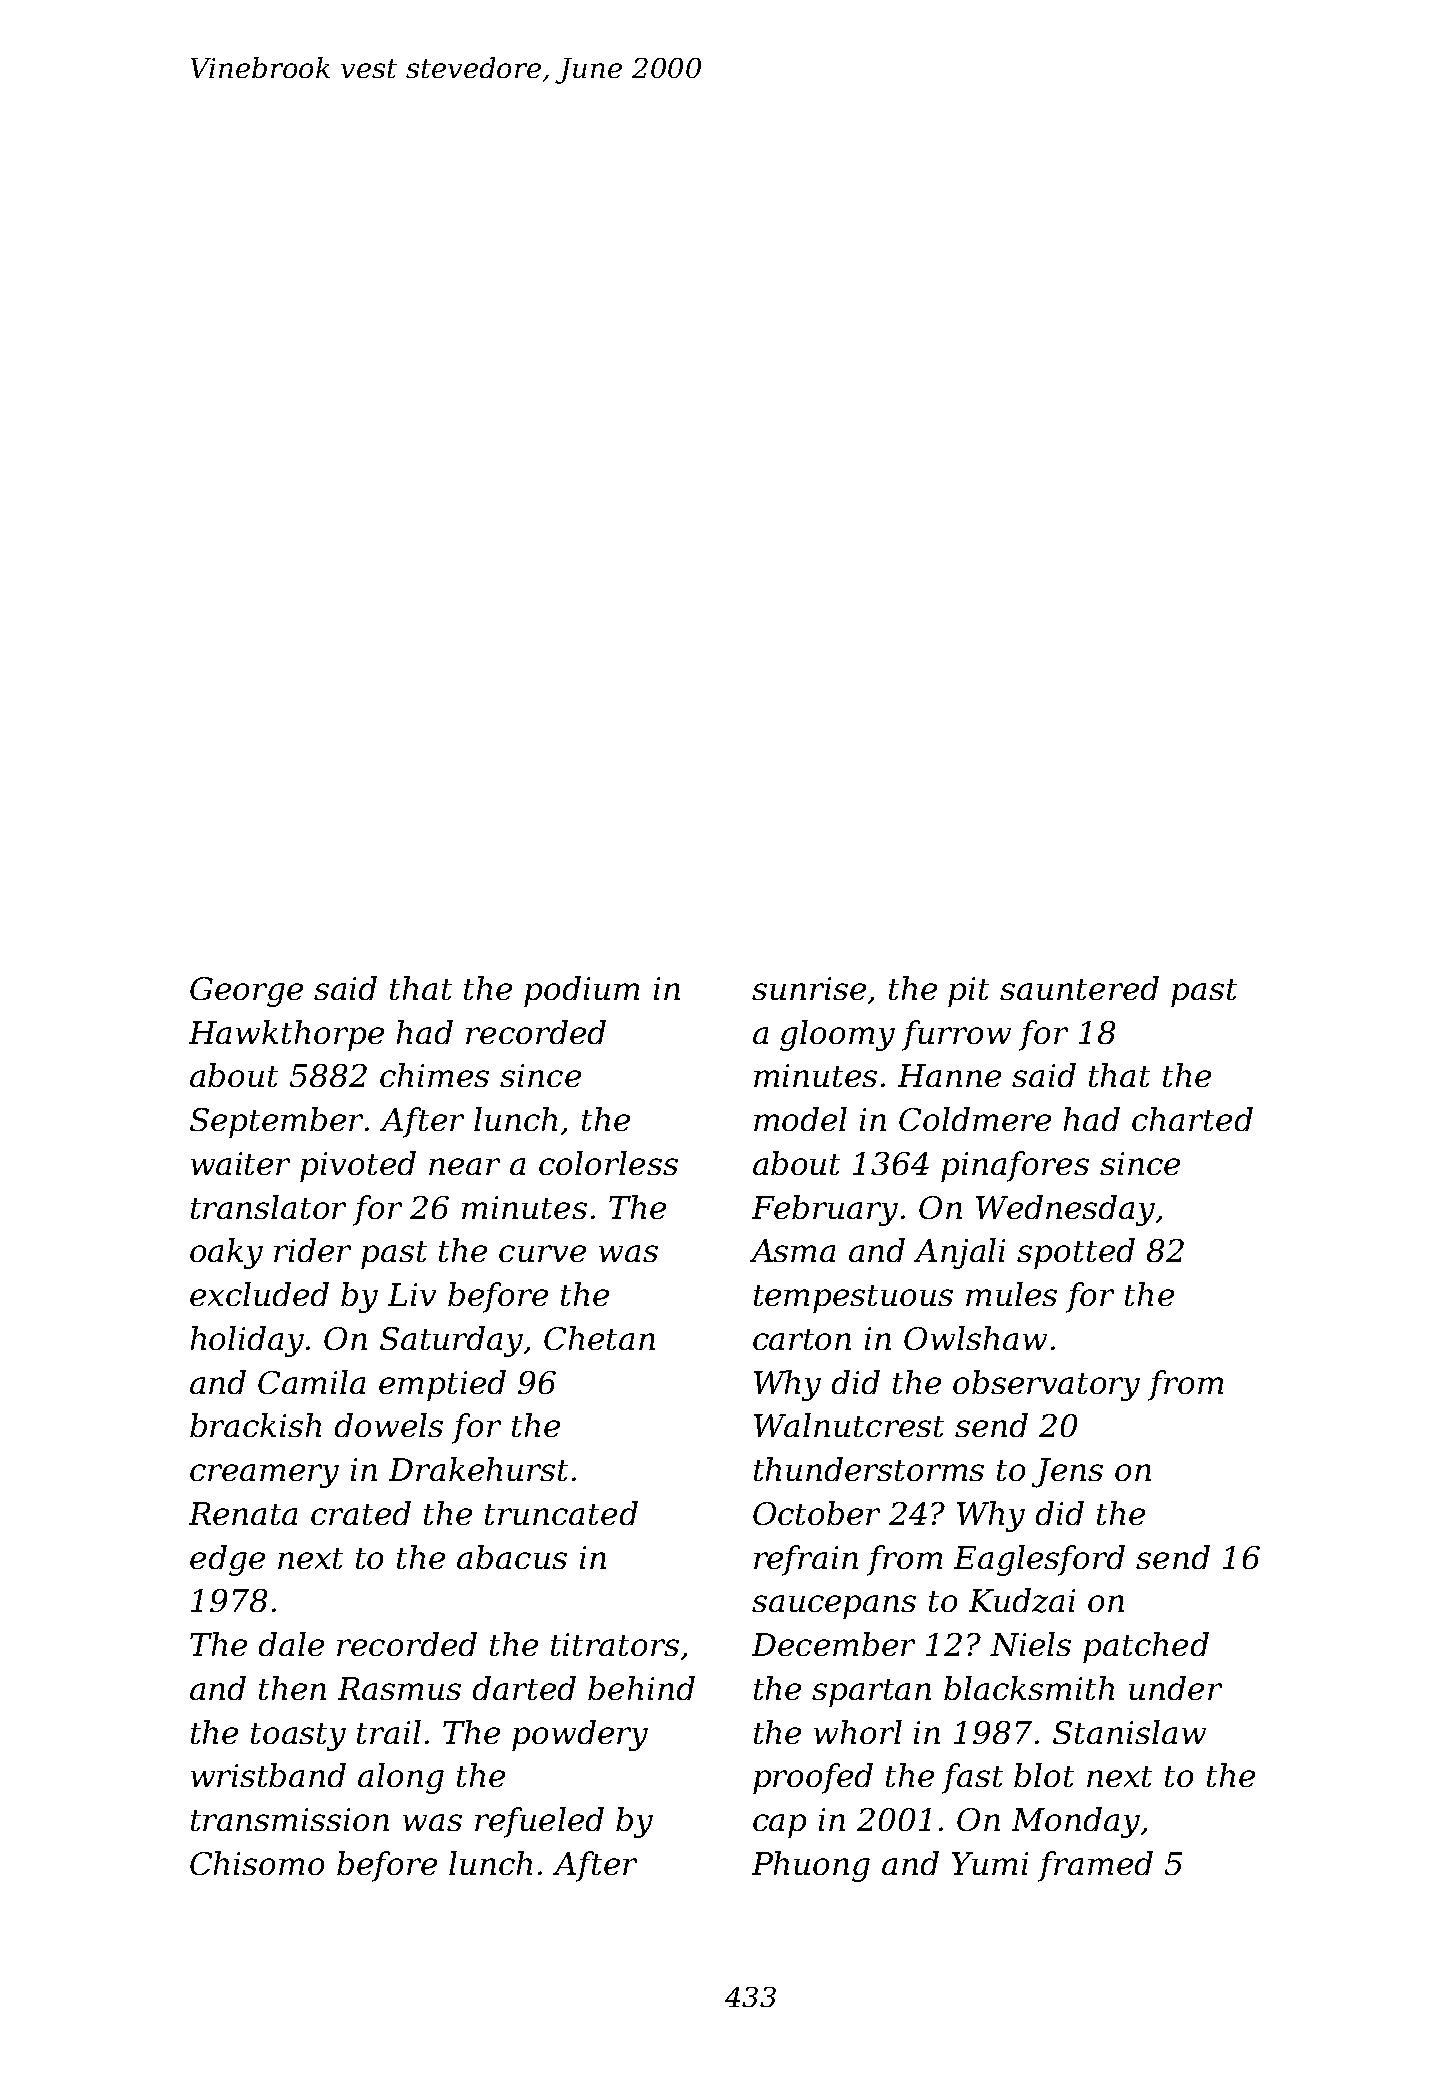 This screenshot has height=2100, width=1450. Describe the element at coordinates (247, 1341) in the screenshot. I see `holiday` at that location.
